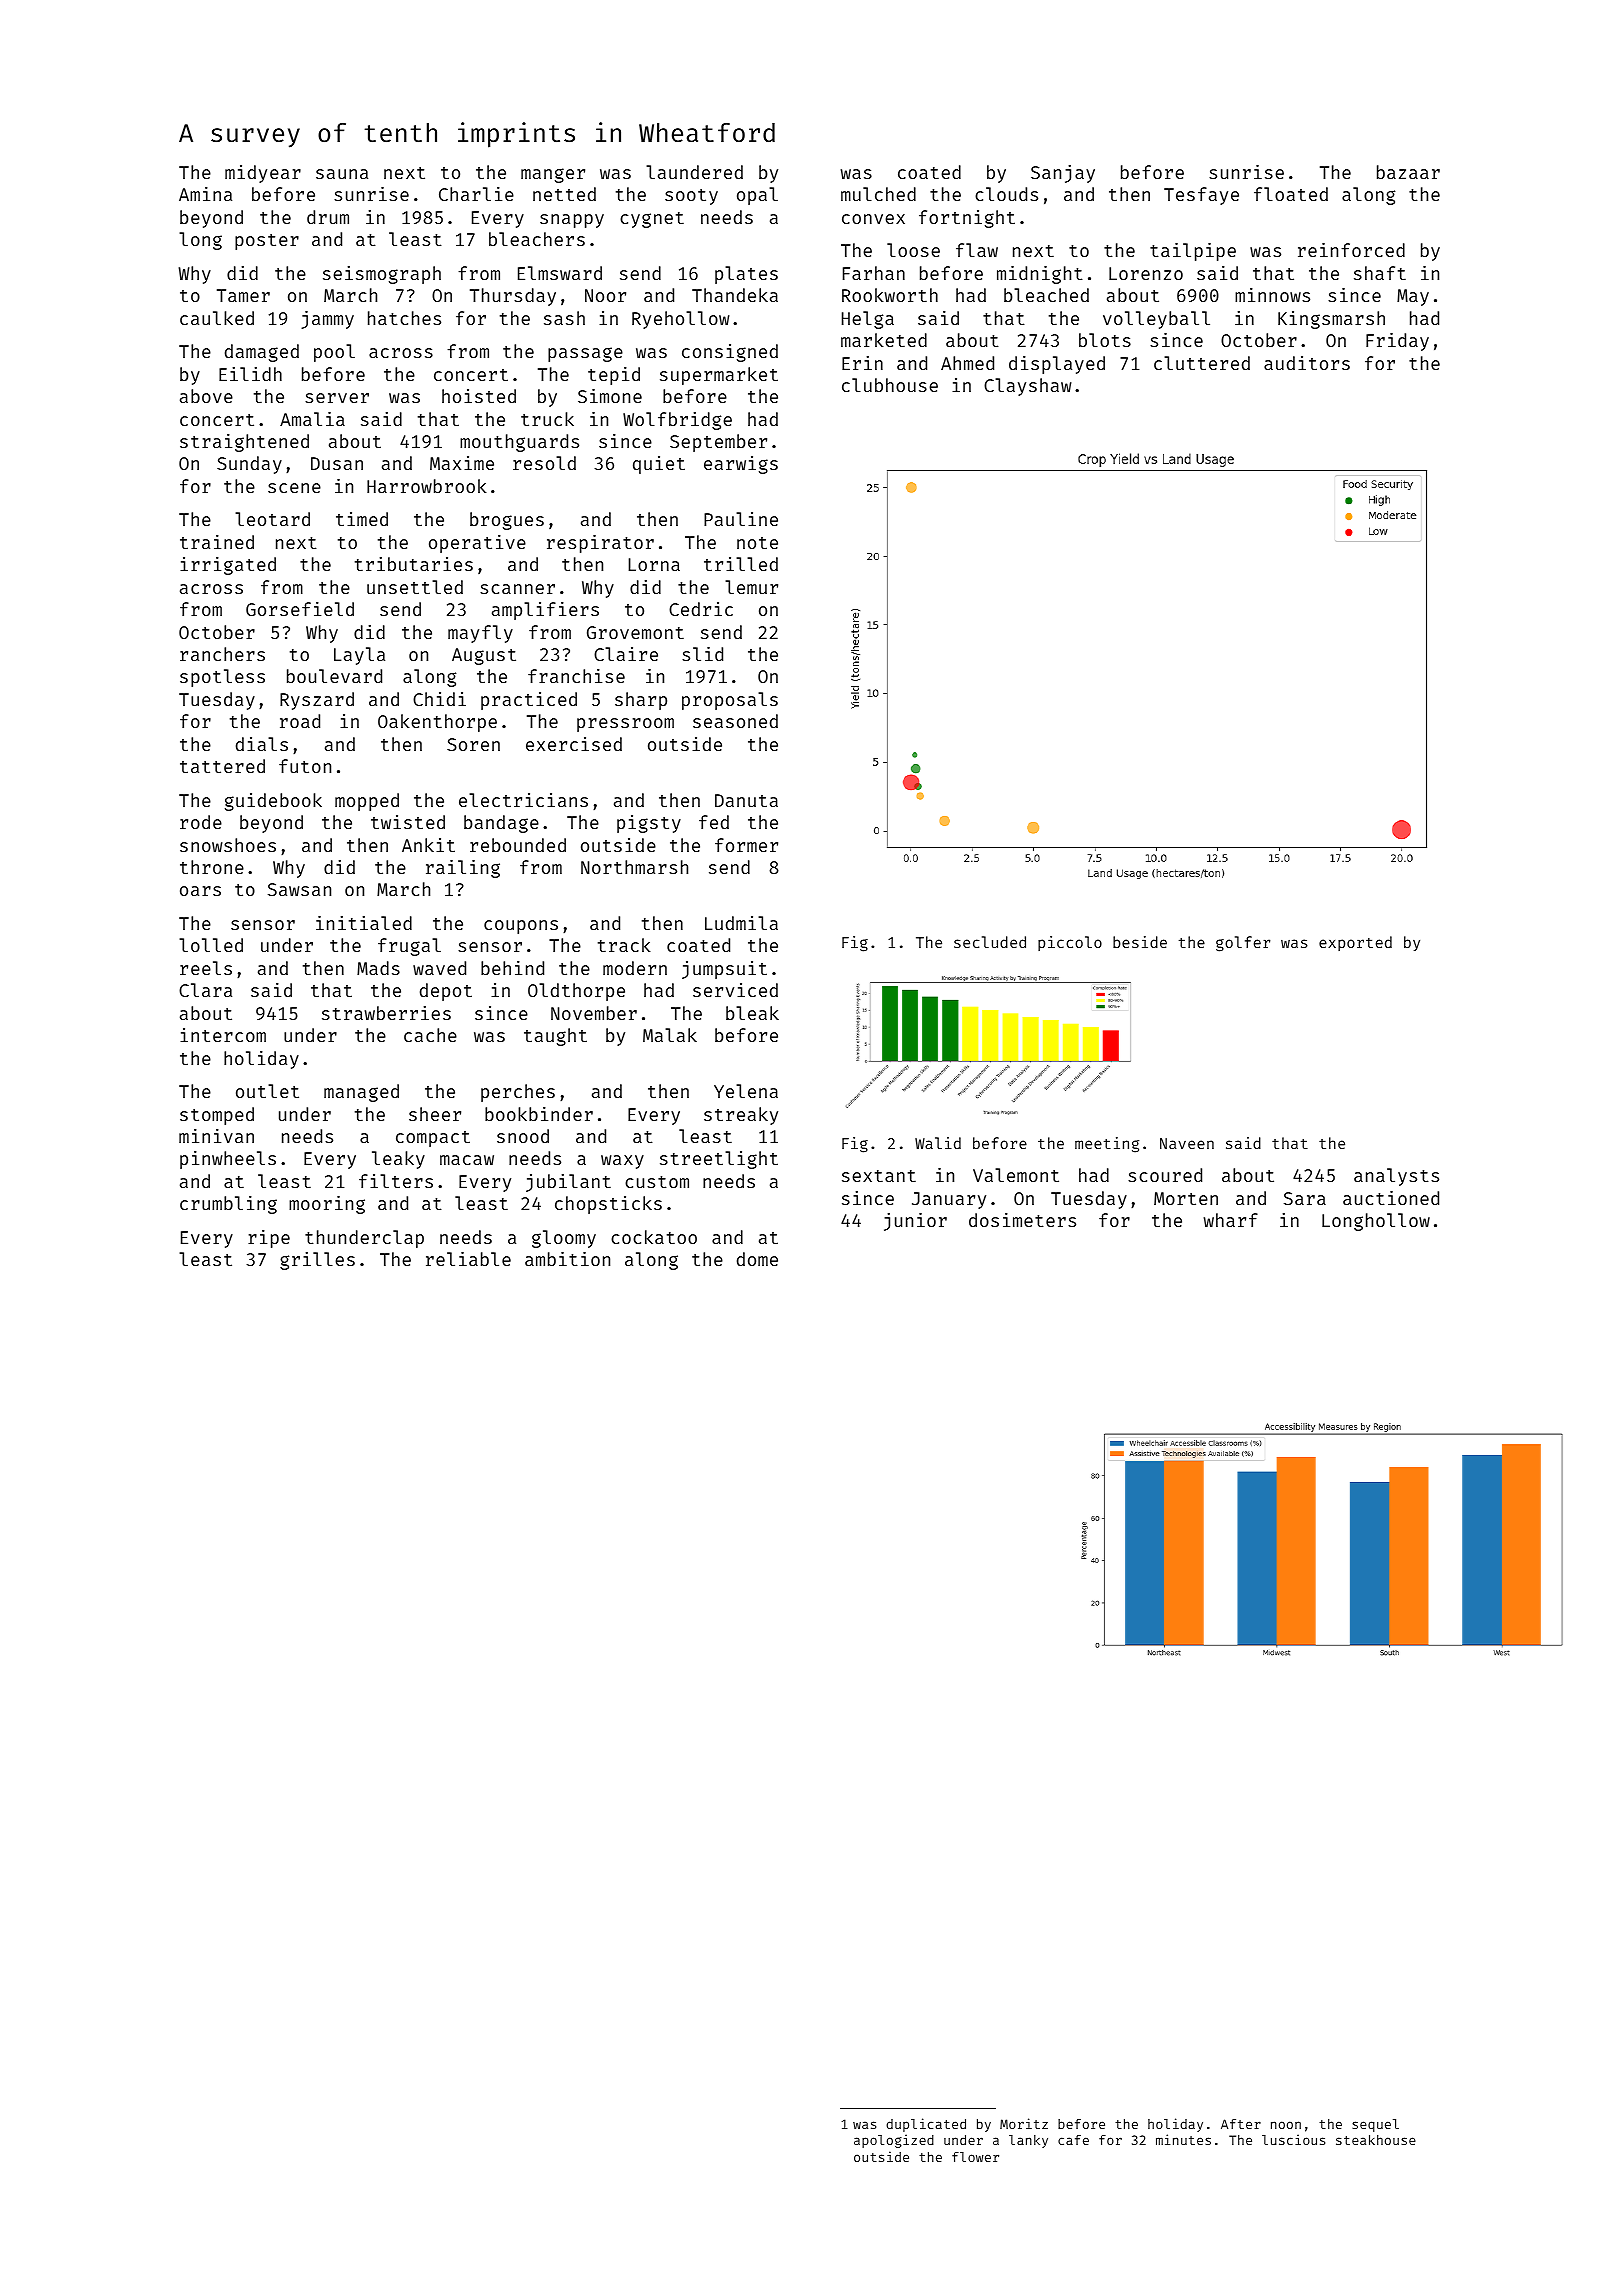  I want to click on duplicated, so click(926, 2125).
